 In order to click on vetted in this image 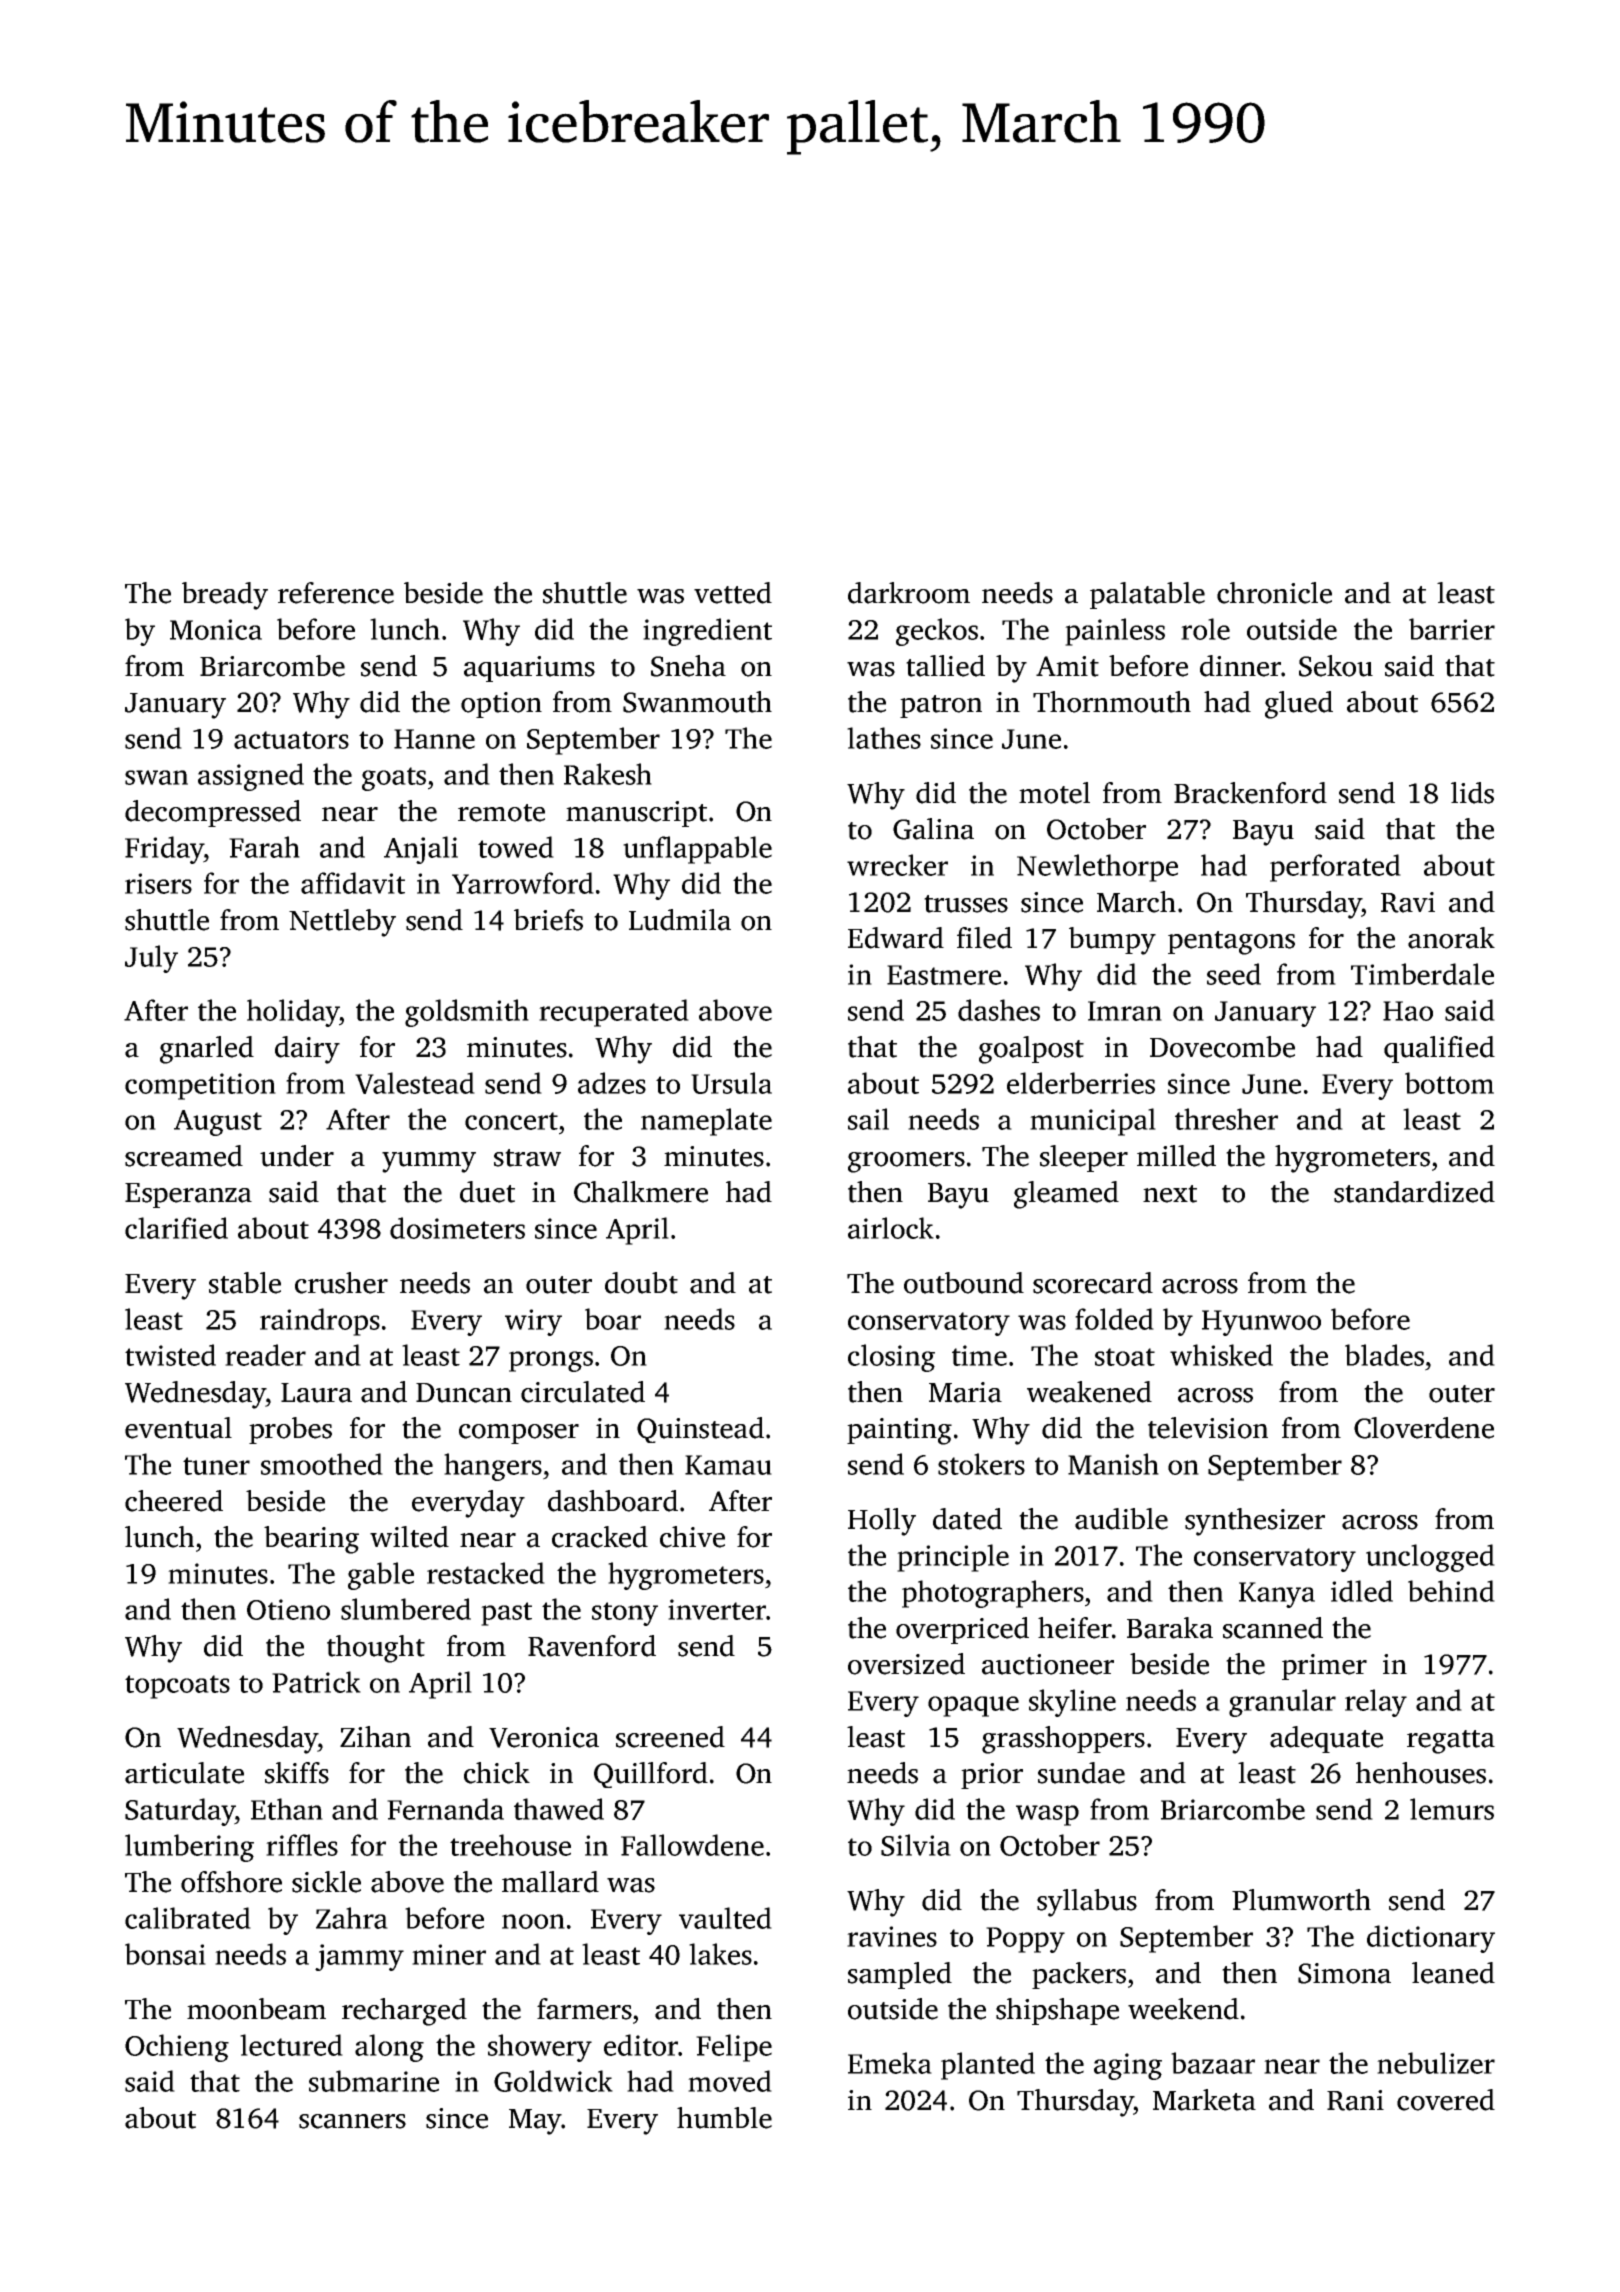, I will do `click(733, 593)`.
